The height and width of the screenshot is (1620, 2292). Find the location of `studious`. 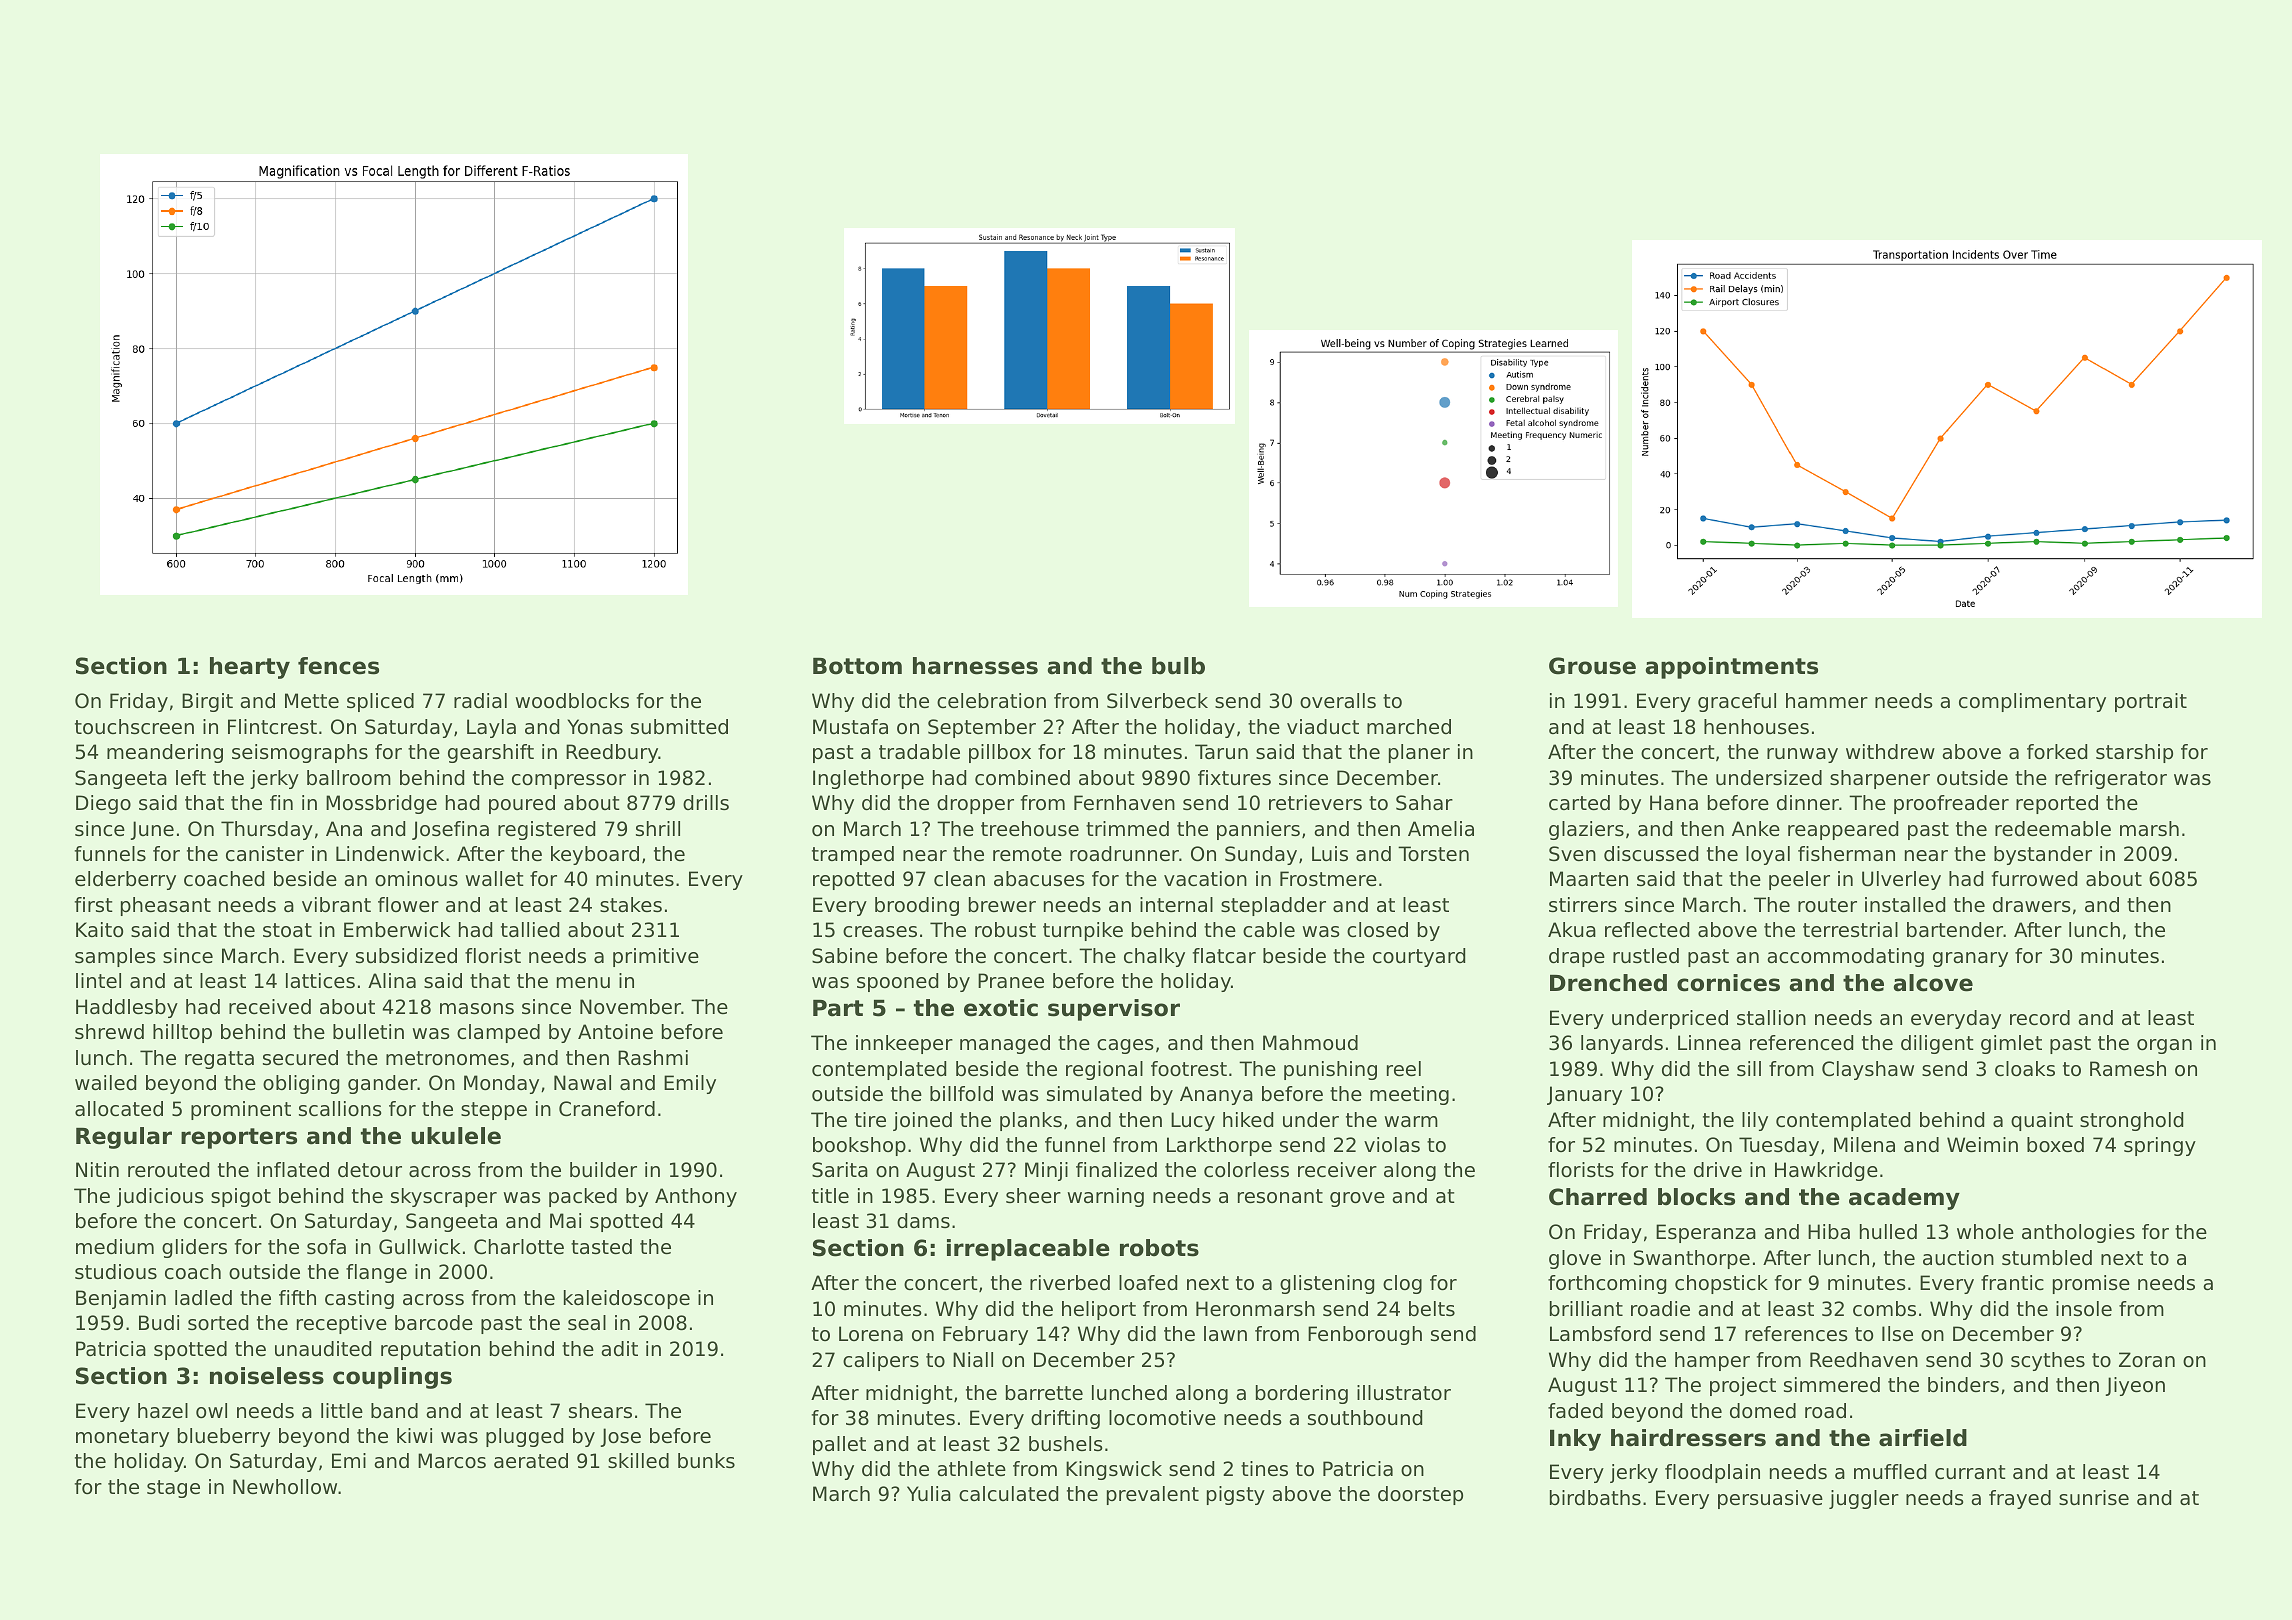

studious is located at coordinates (116, 1272).
